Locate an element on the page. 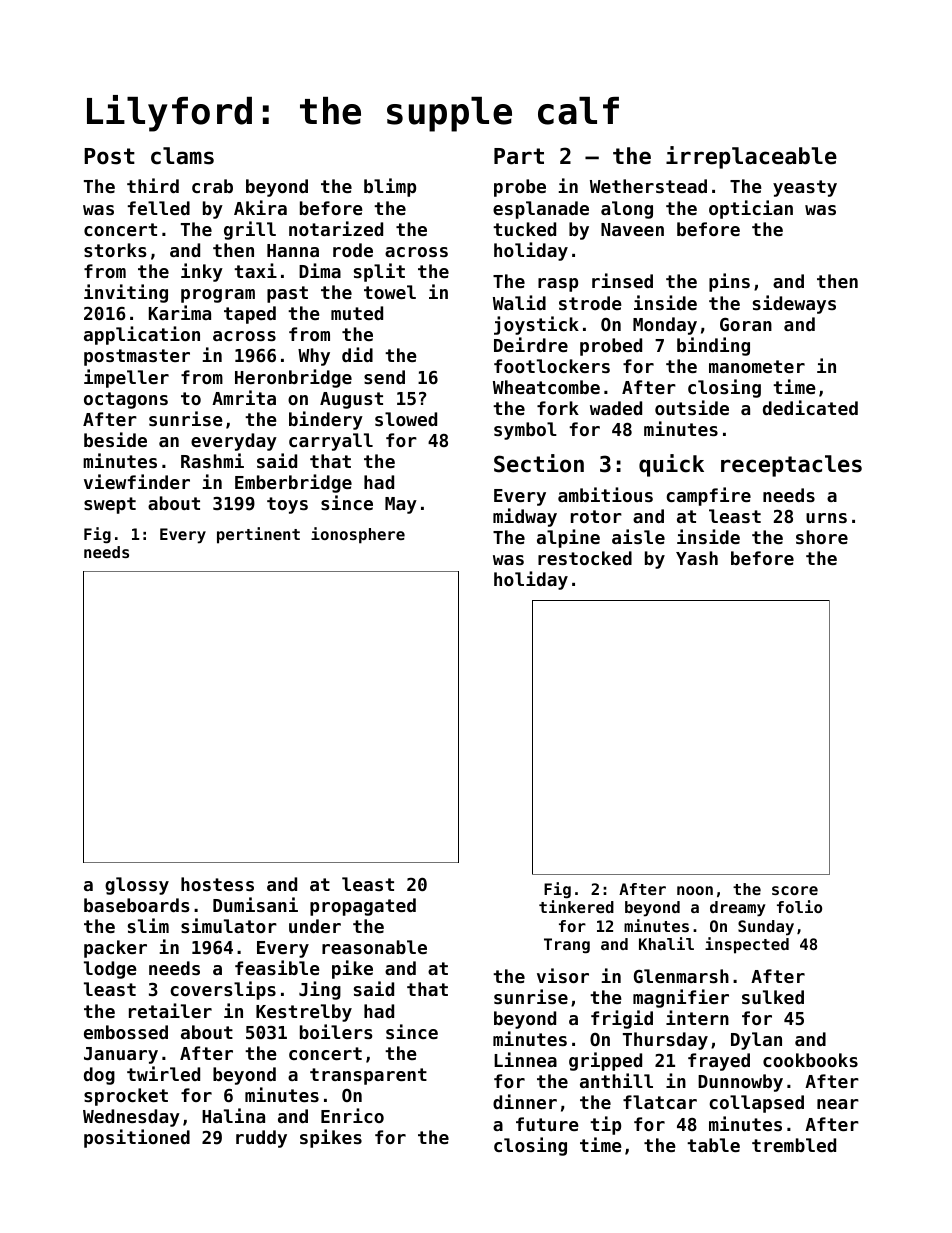 The height and width of the document is (1233, 952). pertinent is located at coordinates (258, 535).
